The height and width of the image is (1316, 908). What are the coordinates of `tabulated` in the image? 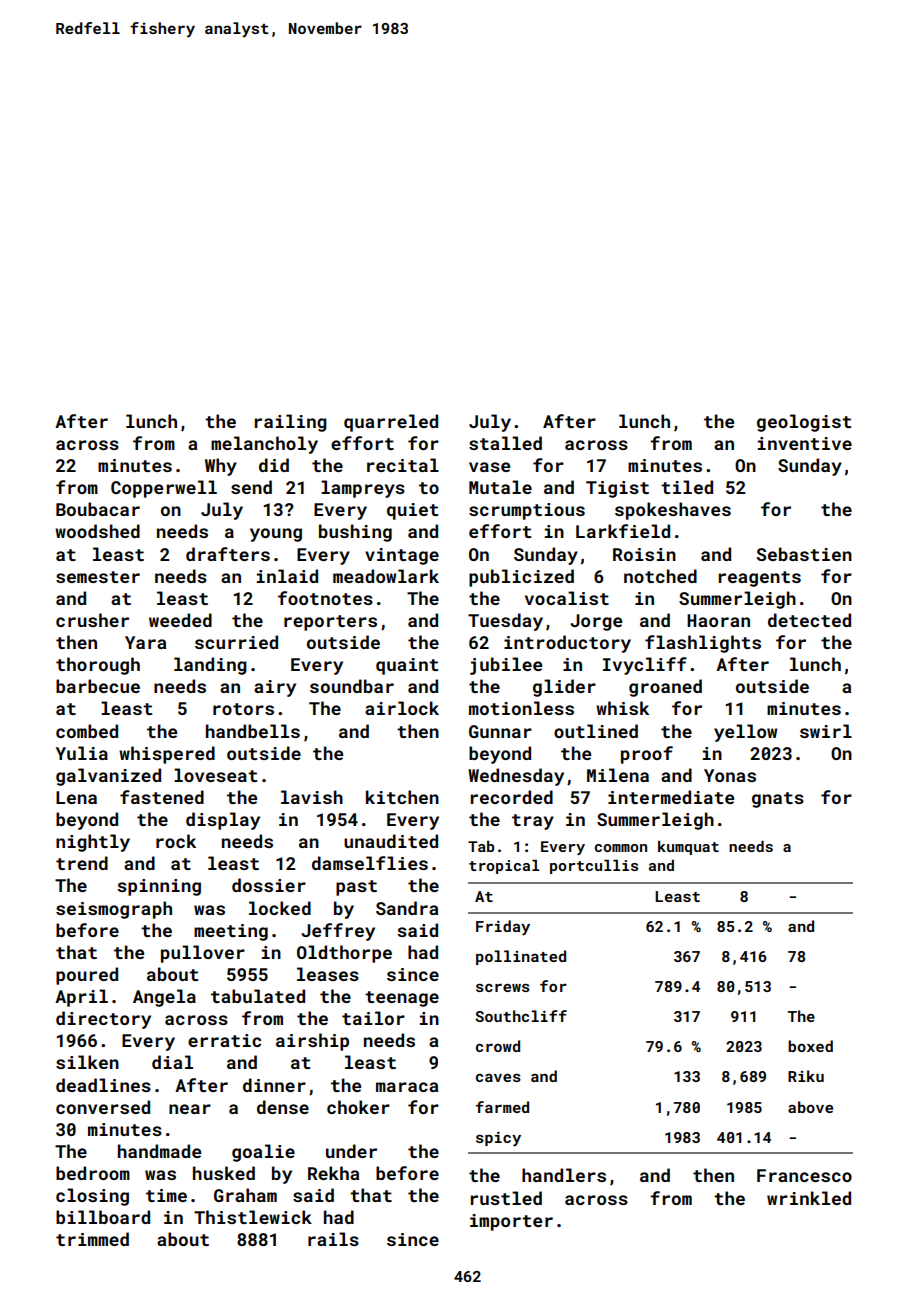 It's located at (258, 996).
